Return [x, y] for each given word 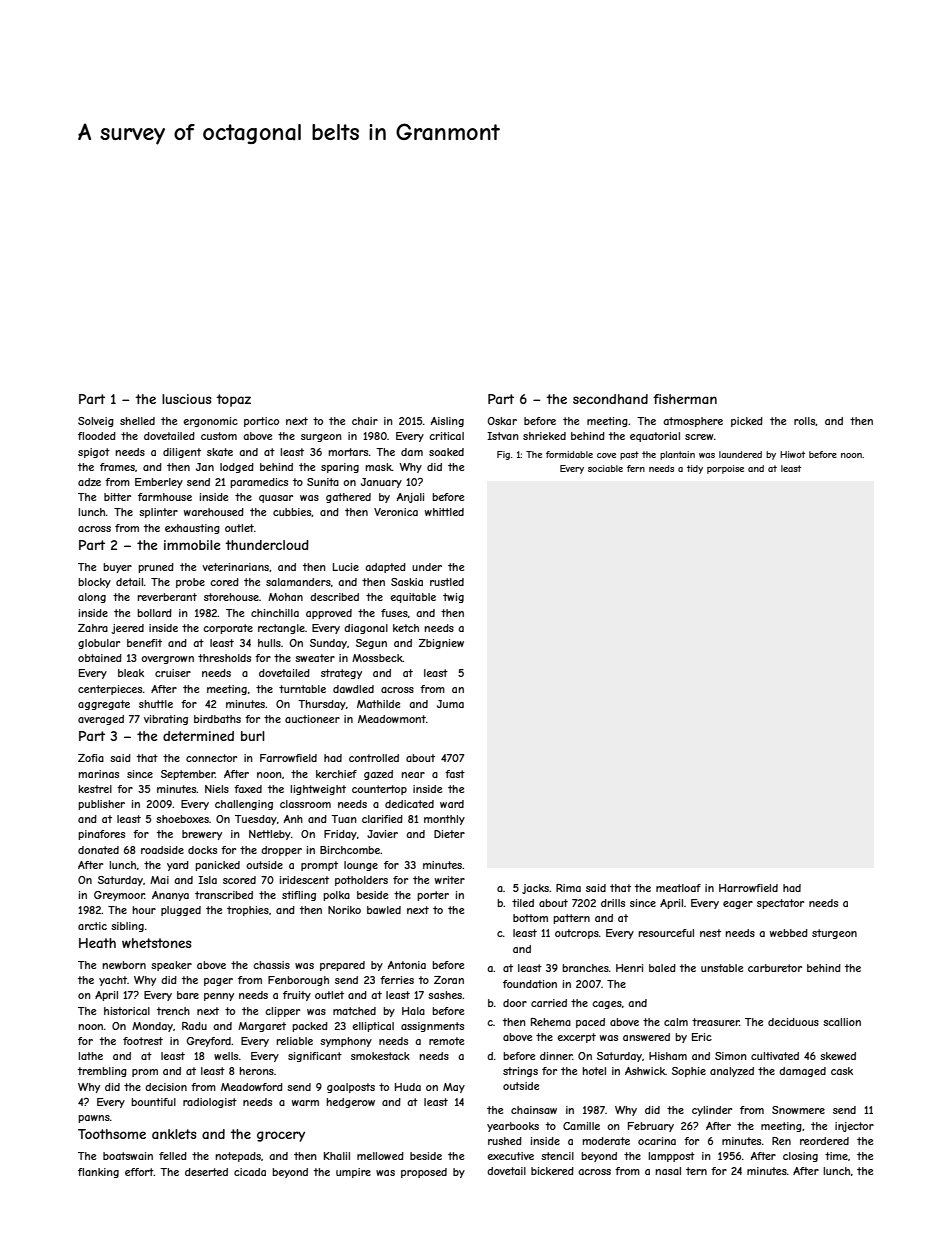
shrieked [544, 436]
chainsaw [534, 1110]
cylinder [712, 1111]
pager [218, 982]
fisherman [685, 399]
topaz [233, 400]
